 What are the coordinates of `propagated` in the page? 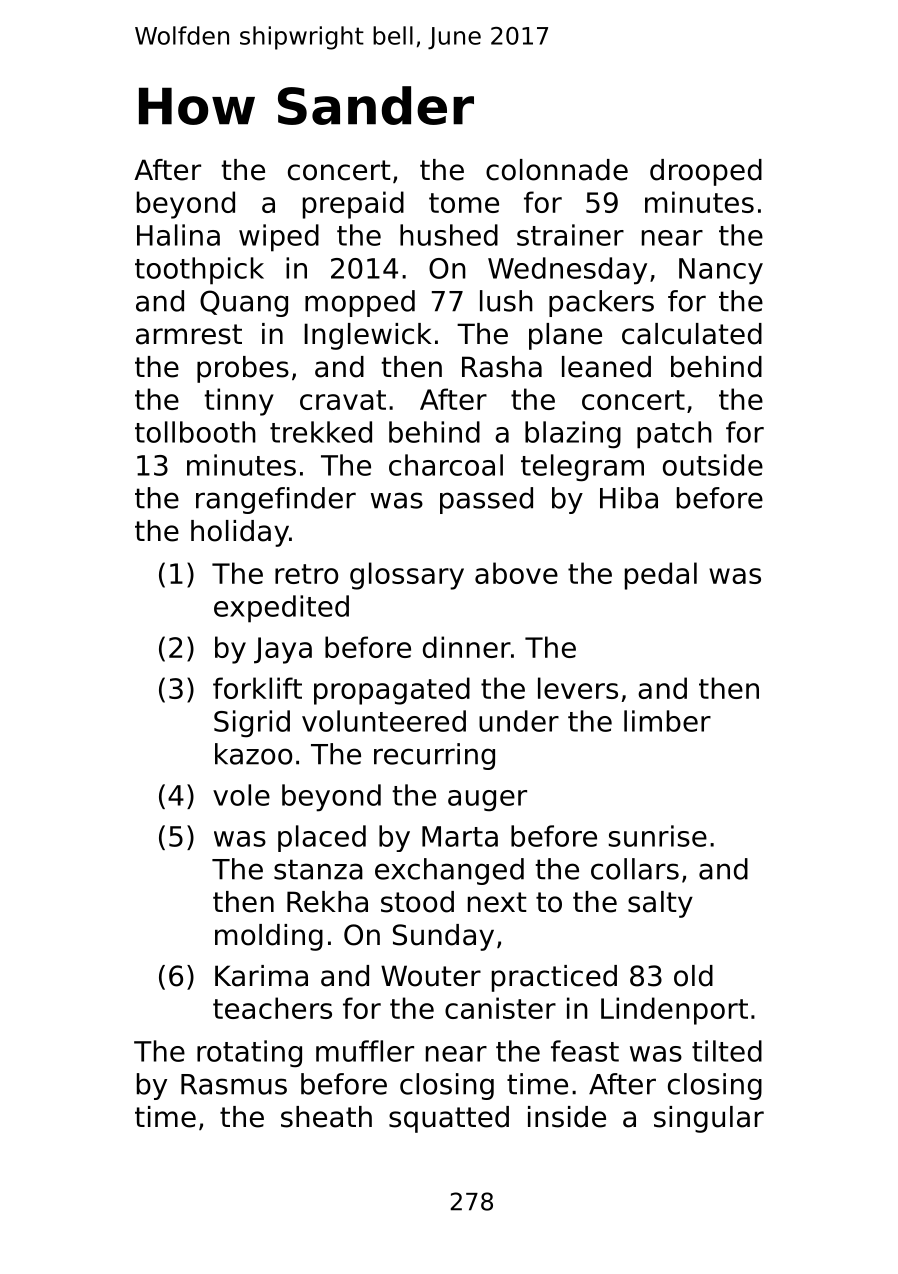 It's located at (392, 691).
